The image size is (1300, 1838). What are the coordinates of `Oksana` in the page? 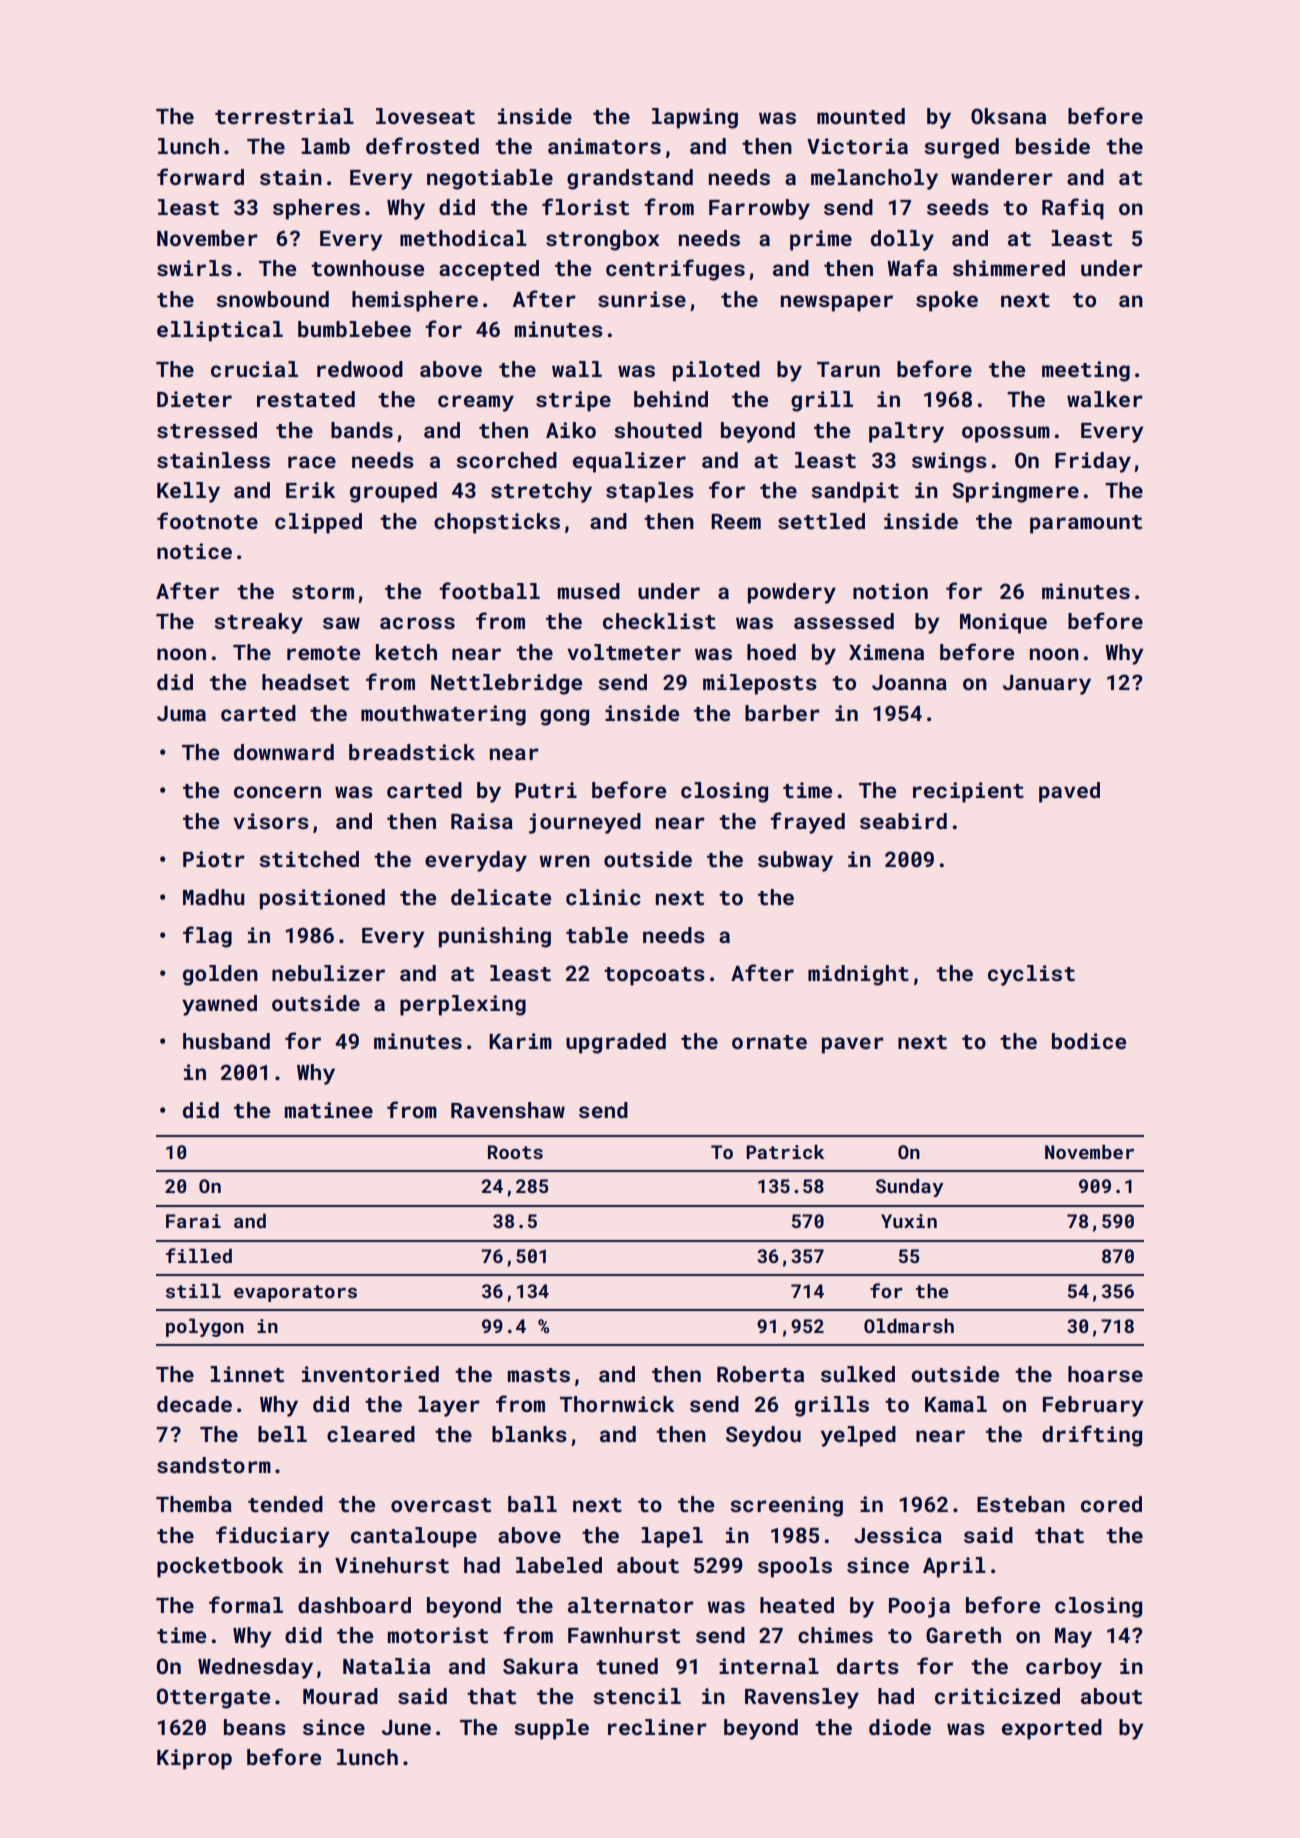 It's located at (1008, 116).
